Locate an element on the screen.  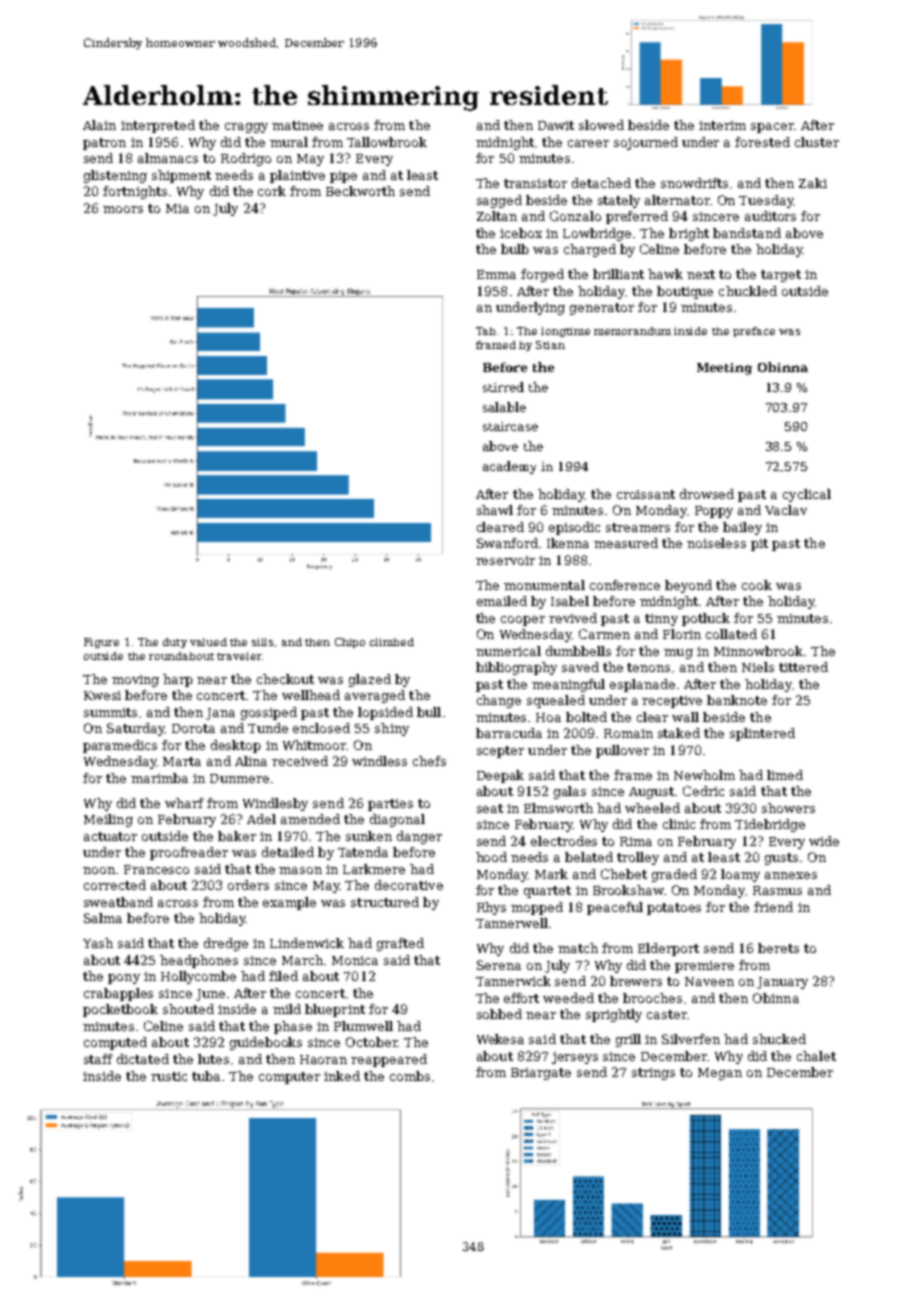
Emma is located at coordinates (496, 274).
